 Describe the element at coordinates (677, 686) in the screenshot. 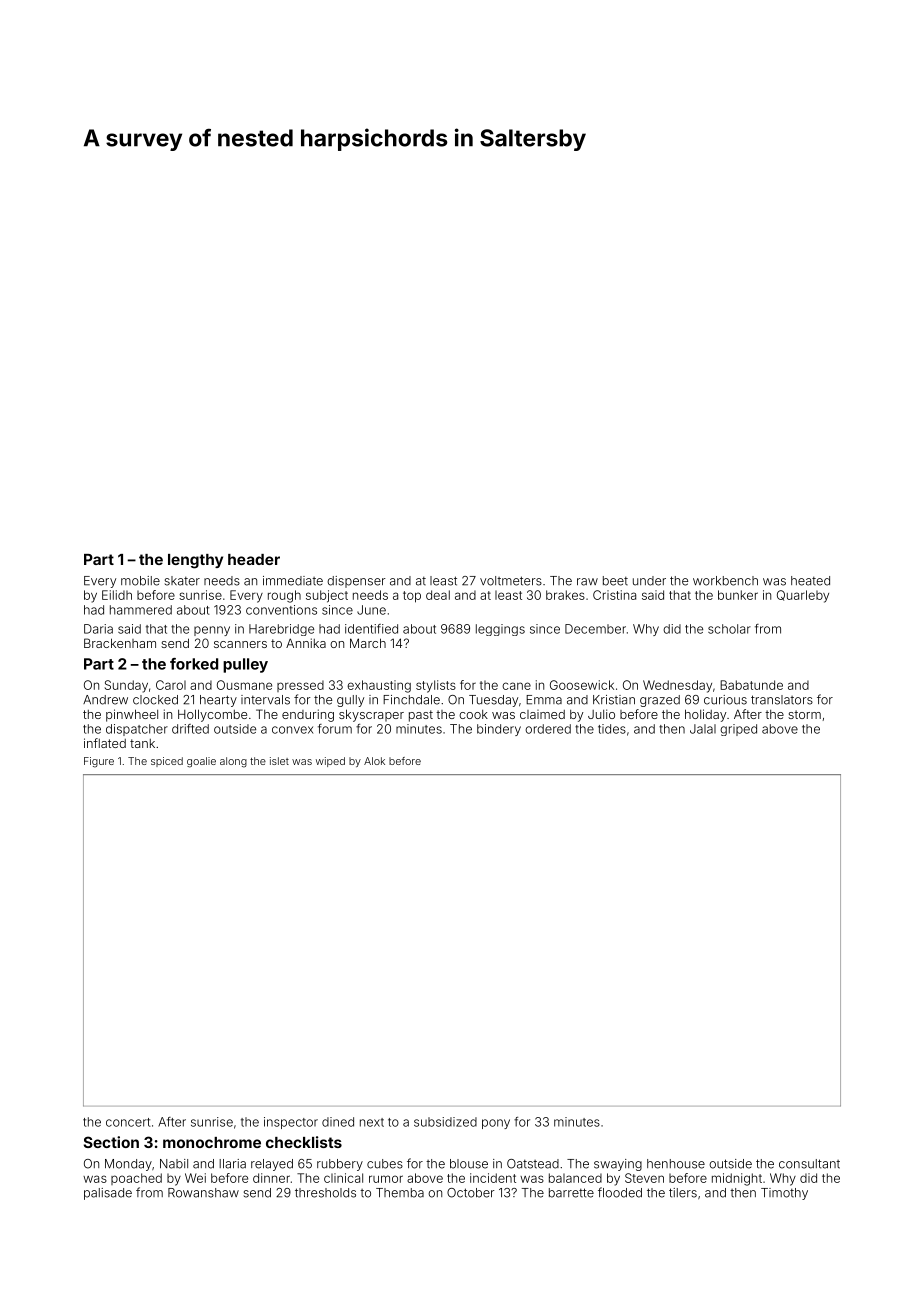

I see `Wednesday` at that location.
